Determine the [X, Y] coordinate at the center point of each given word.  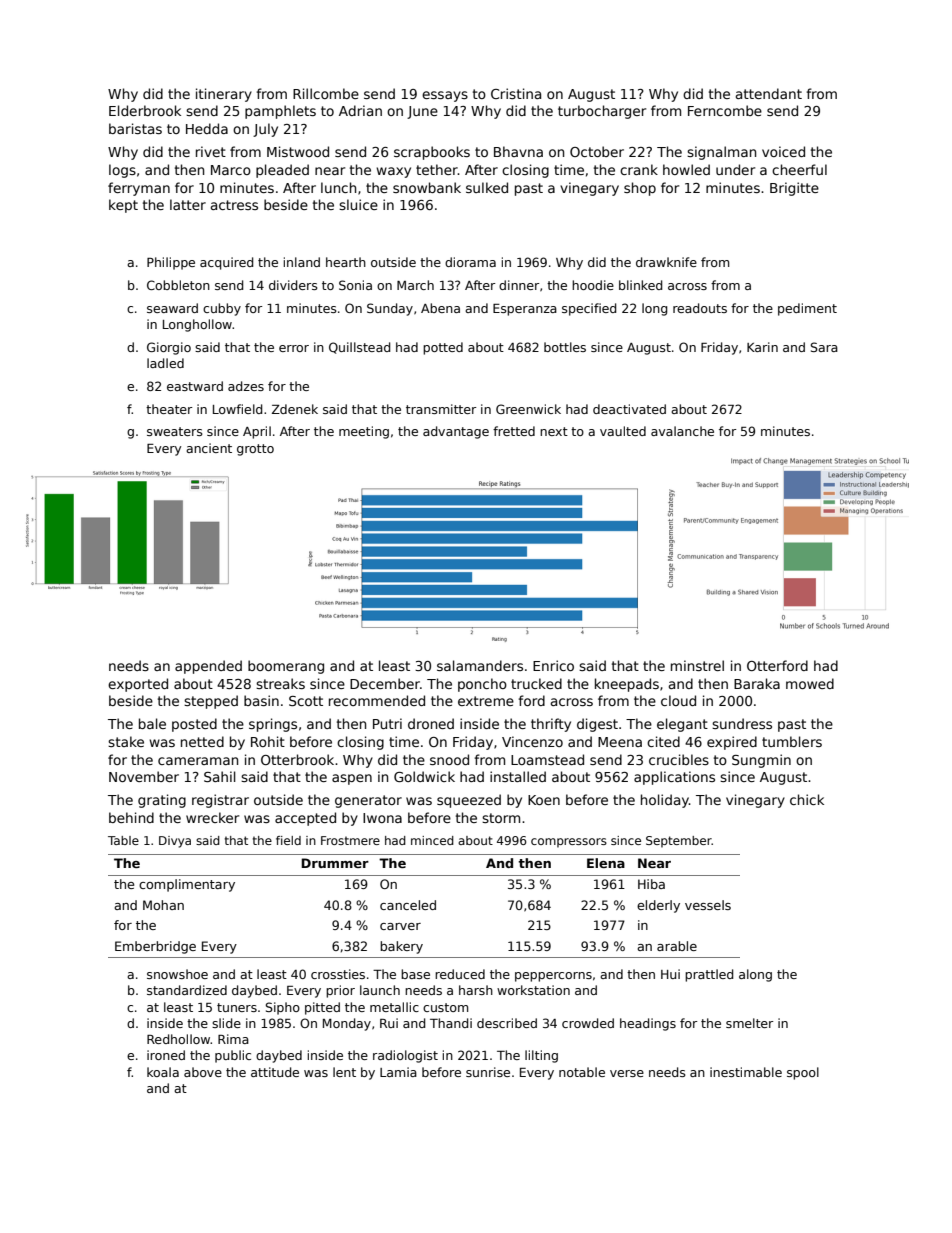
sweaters [175, 431]
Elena [606, 863]
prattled [709, 975]
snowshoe [177, 974]
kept [123, 206]
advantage [456, 432]
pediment [807, 309]
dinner [519, 285]
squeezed [469, 801]
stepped [211, 702]
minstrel [697, 665]
